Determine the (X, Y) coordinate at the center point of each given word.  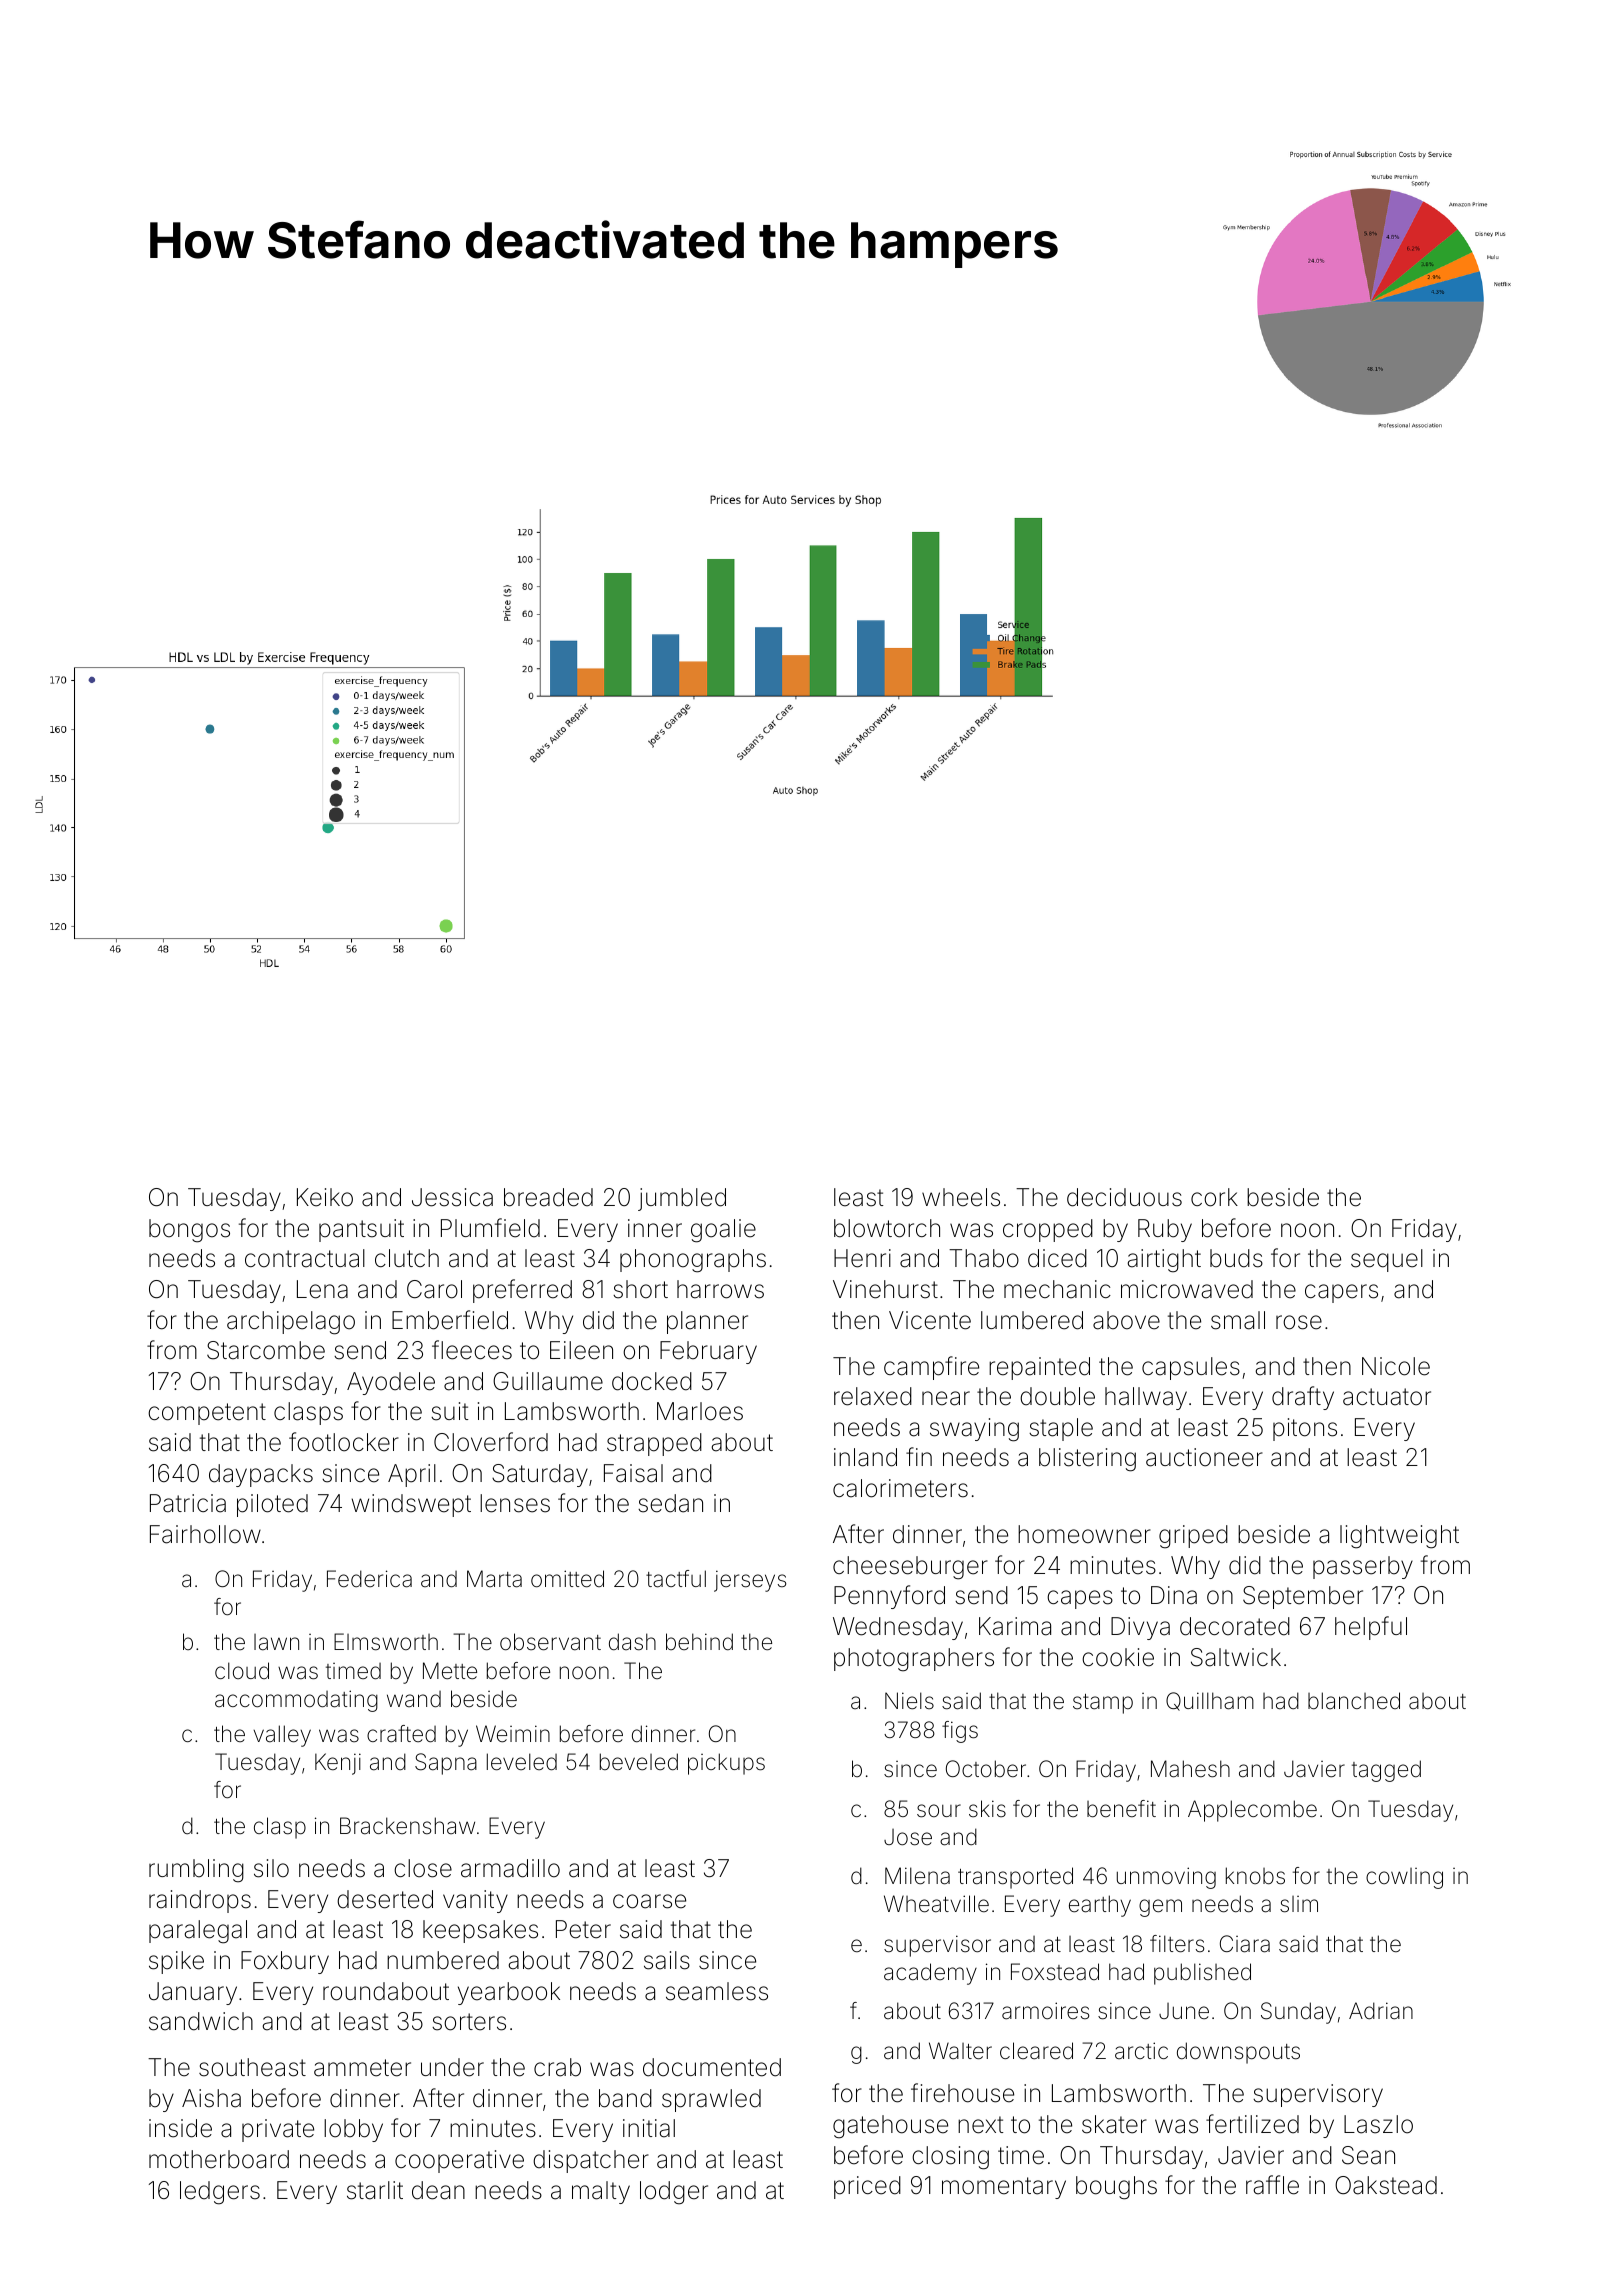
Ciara (1245, 1944)
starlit (375, 2190)
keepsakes (480, 1931)
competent (207, 1414)
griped (1193, 1537)
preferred (522, 1291)
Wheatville (936, 1904)
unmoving (1166, 1878)
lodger (674, 2193)
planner (707, 1322)
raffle (1272, 2185)
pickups (726, 1764)
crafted (401, 1734)
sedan (670, 1503)
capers (1341, 1293)
